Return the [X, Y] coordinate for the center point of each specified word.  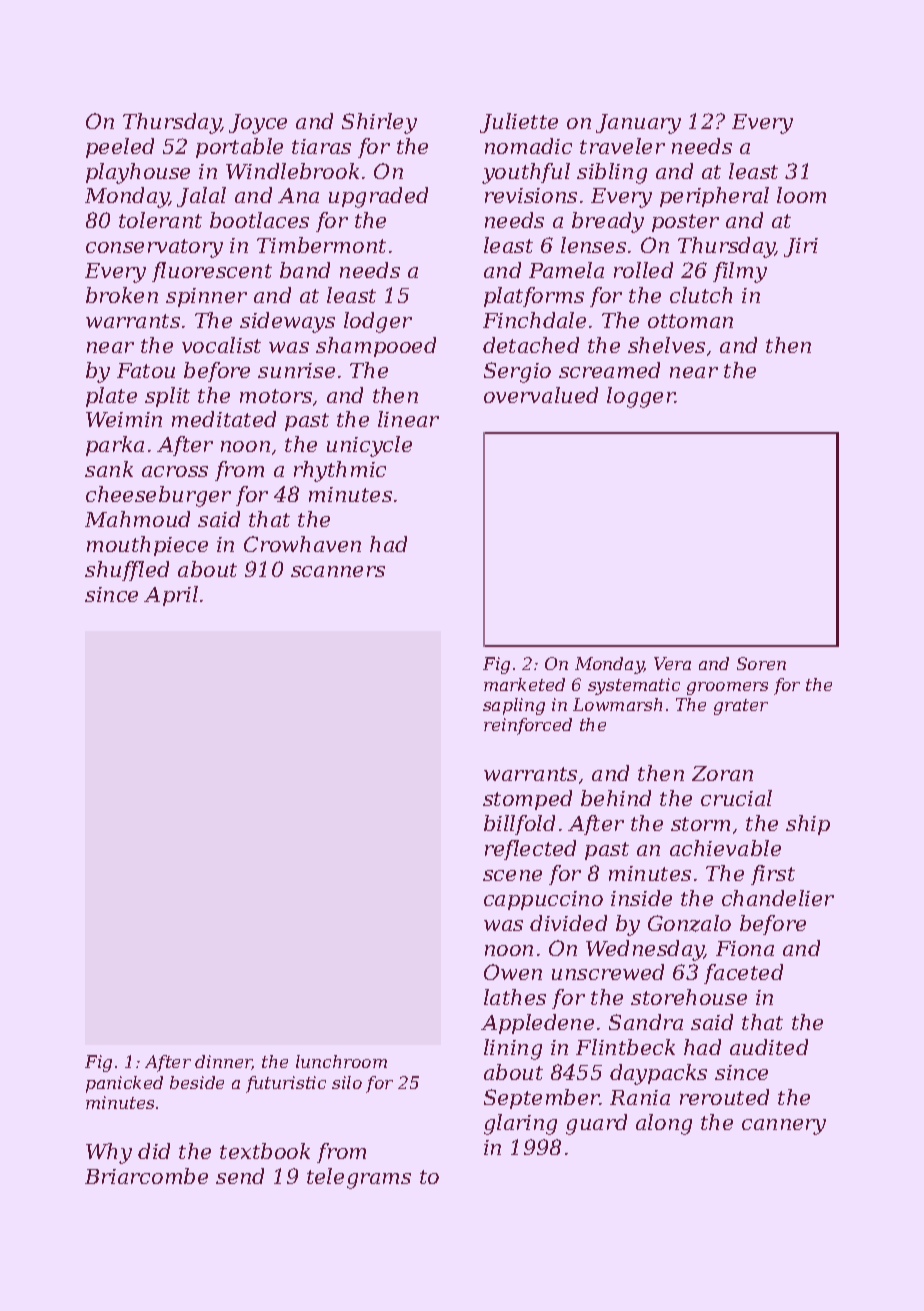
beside [197, 1082]
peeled [120, 148]
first [773, 875]
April [171, 596]
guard [596, 1124]
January [638, 124]
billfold [519, 825]
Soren [761, 663]
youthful [526, 173]
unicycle [369, 446]
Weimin [124, 419]
